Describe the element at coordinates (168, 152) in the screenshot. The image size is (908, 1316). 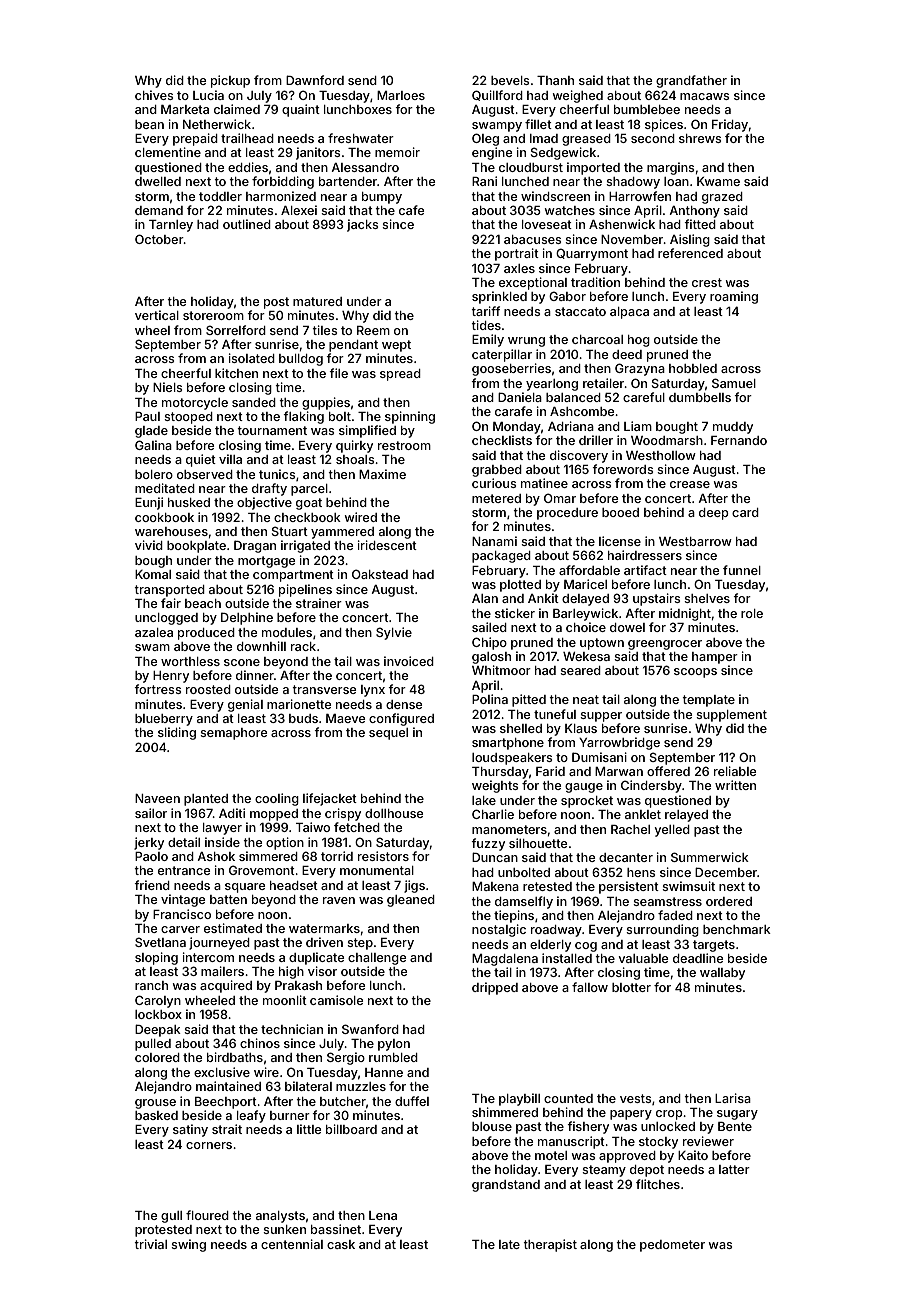
I see `clementine` at that location.
